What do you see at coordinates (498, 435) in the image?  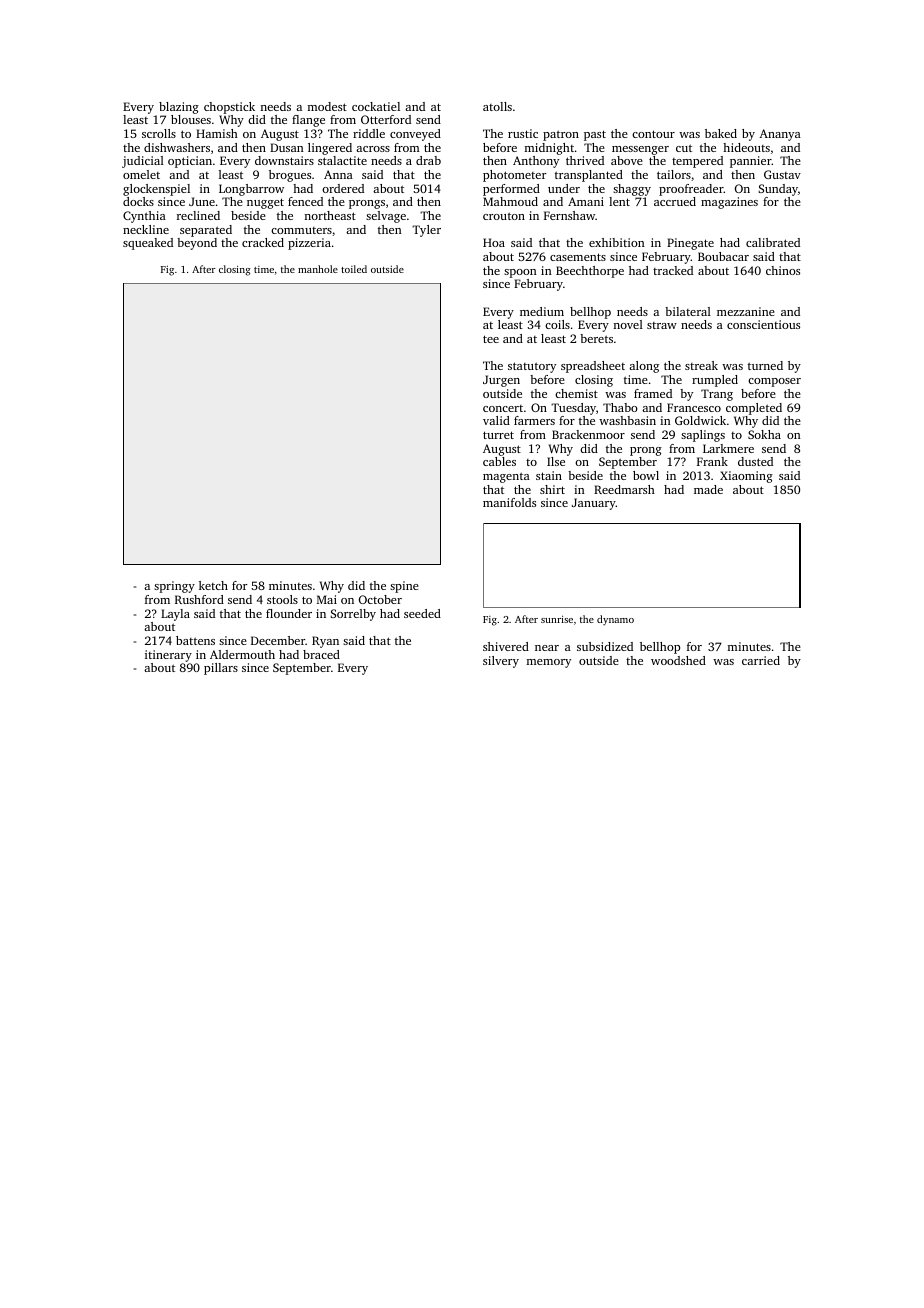 I see `turret` at bounding box center [498, 435].
